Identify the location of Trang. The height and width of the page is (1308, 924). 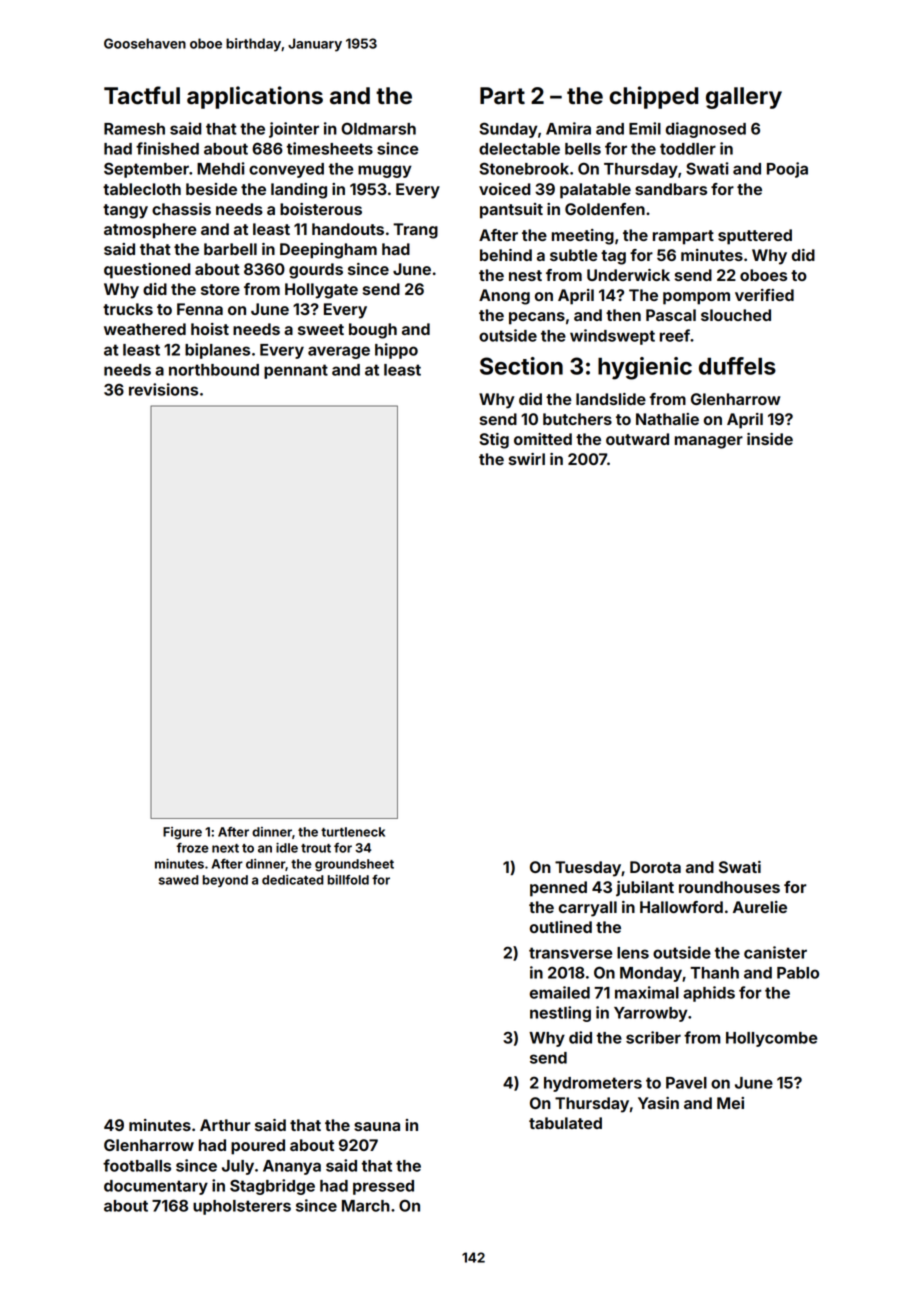
(415, 231).
